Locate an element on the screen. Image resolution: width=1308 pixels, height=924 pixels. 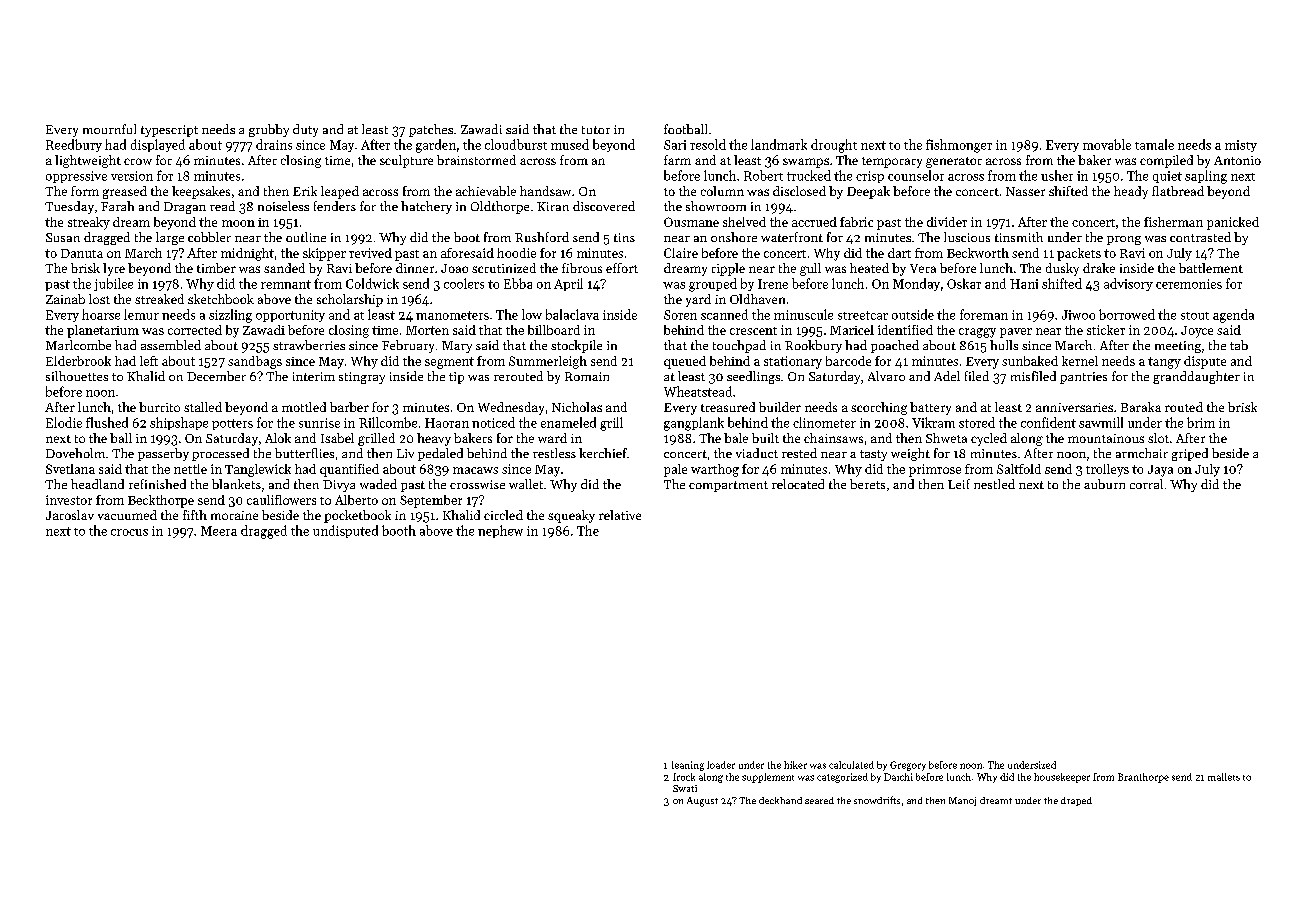
Morten is located at coordinates (427, 330).
